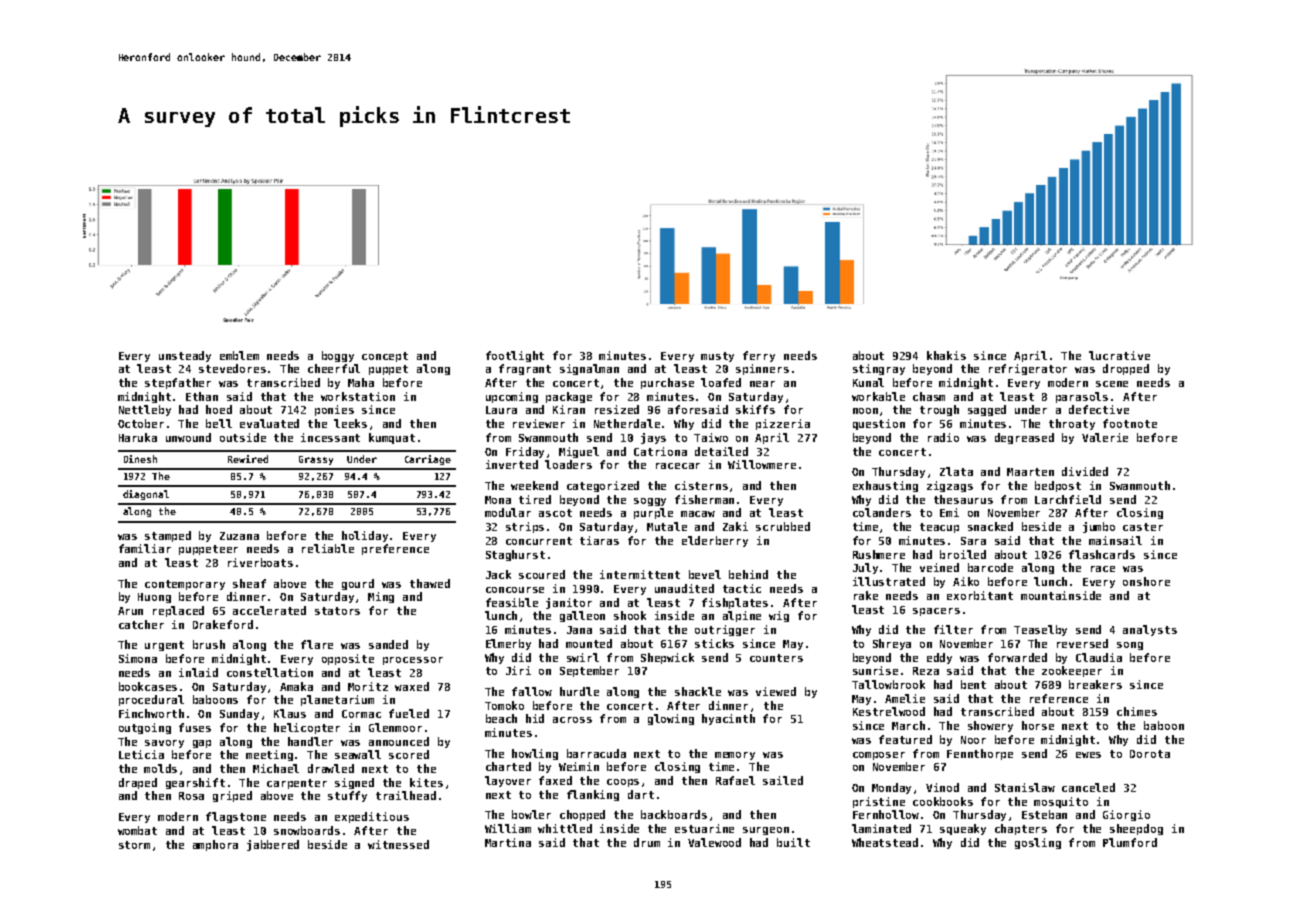 The width and height of the screenshot is (1308, 924). What do you see at coordinates (178, 383) in the screenshot?
I see `stepfather` at bounding box center [178, 383].
